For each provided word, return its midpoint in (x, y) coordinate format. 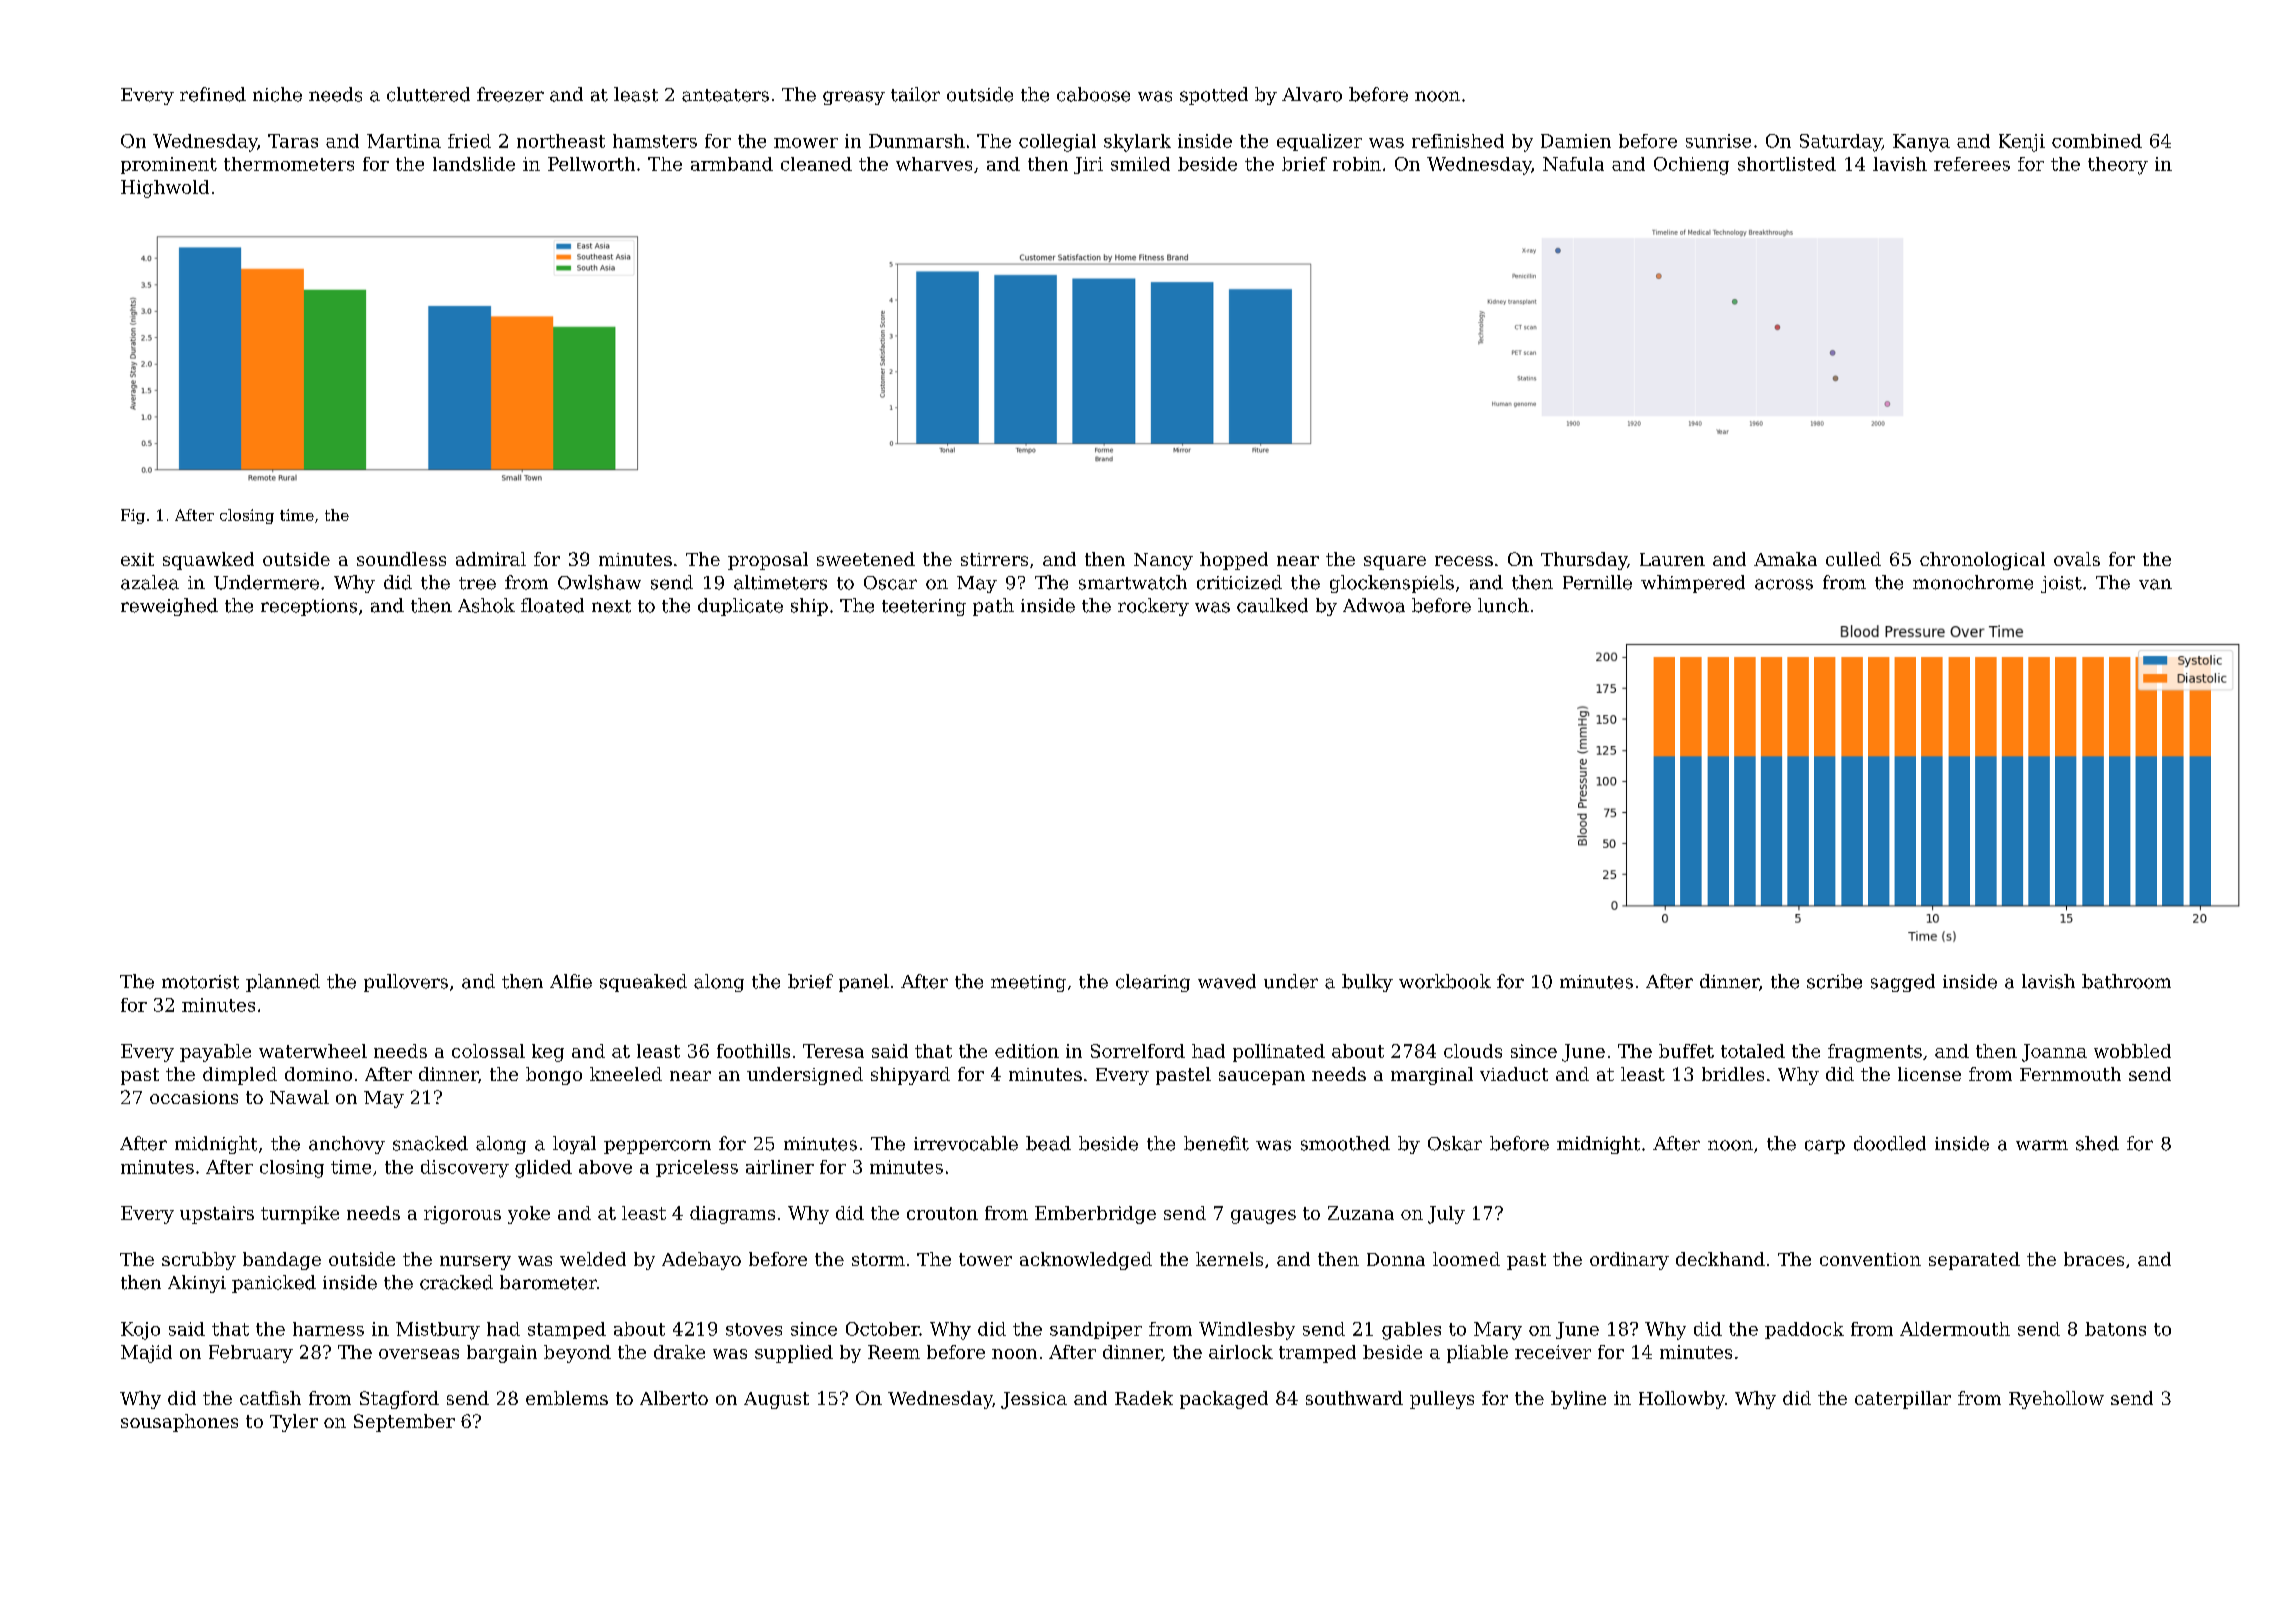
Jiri (1088, 165)
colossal (488, 1051)
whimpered (1693, 584)
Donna (1396, 1259)
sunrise (1718, 141)
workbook (1445, 981)
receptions (309, 607)
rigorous (462, 1215)
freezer (510, 94)
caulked (1272, 605)
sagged (1903, 983)
